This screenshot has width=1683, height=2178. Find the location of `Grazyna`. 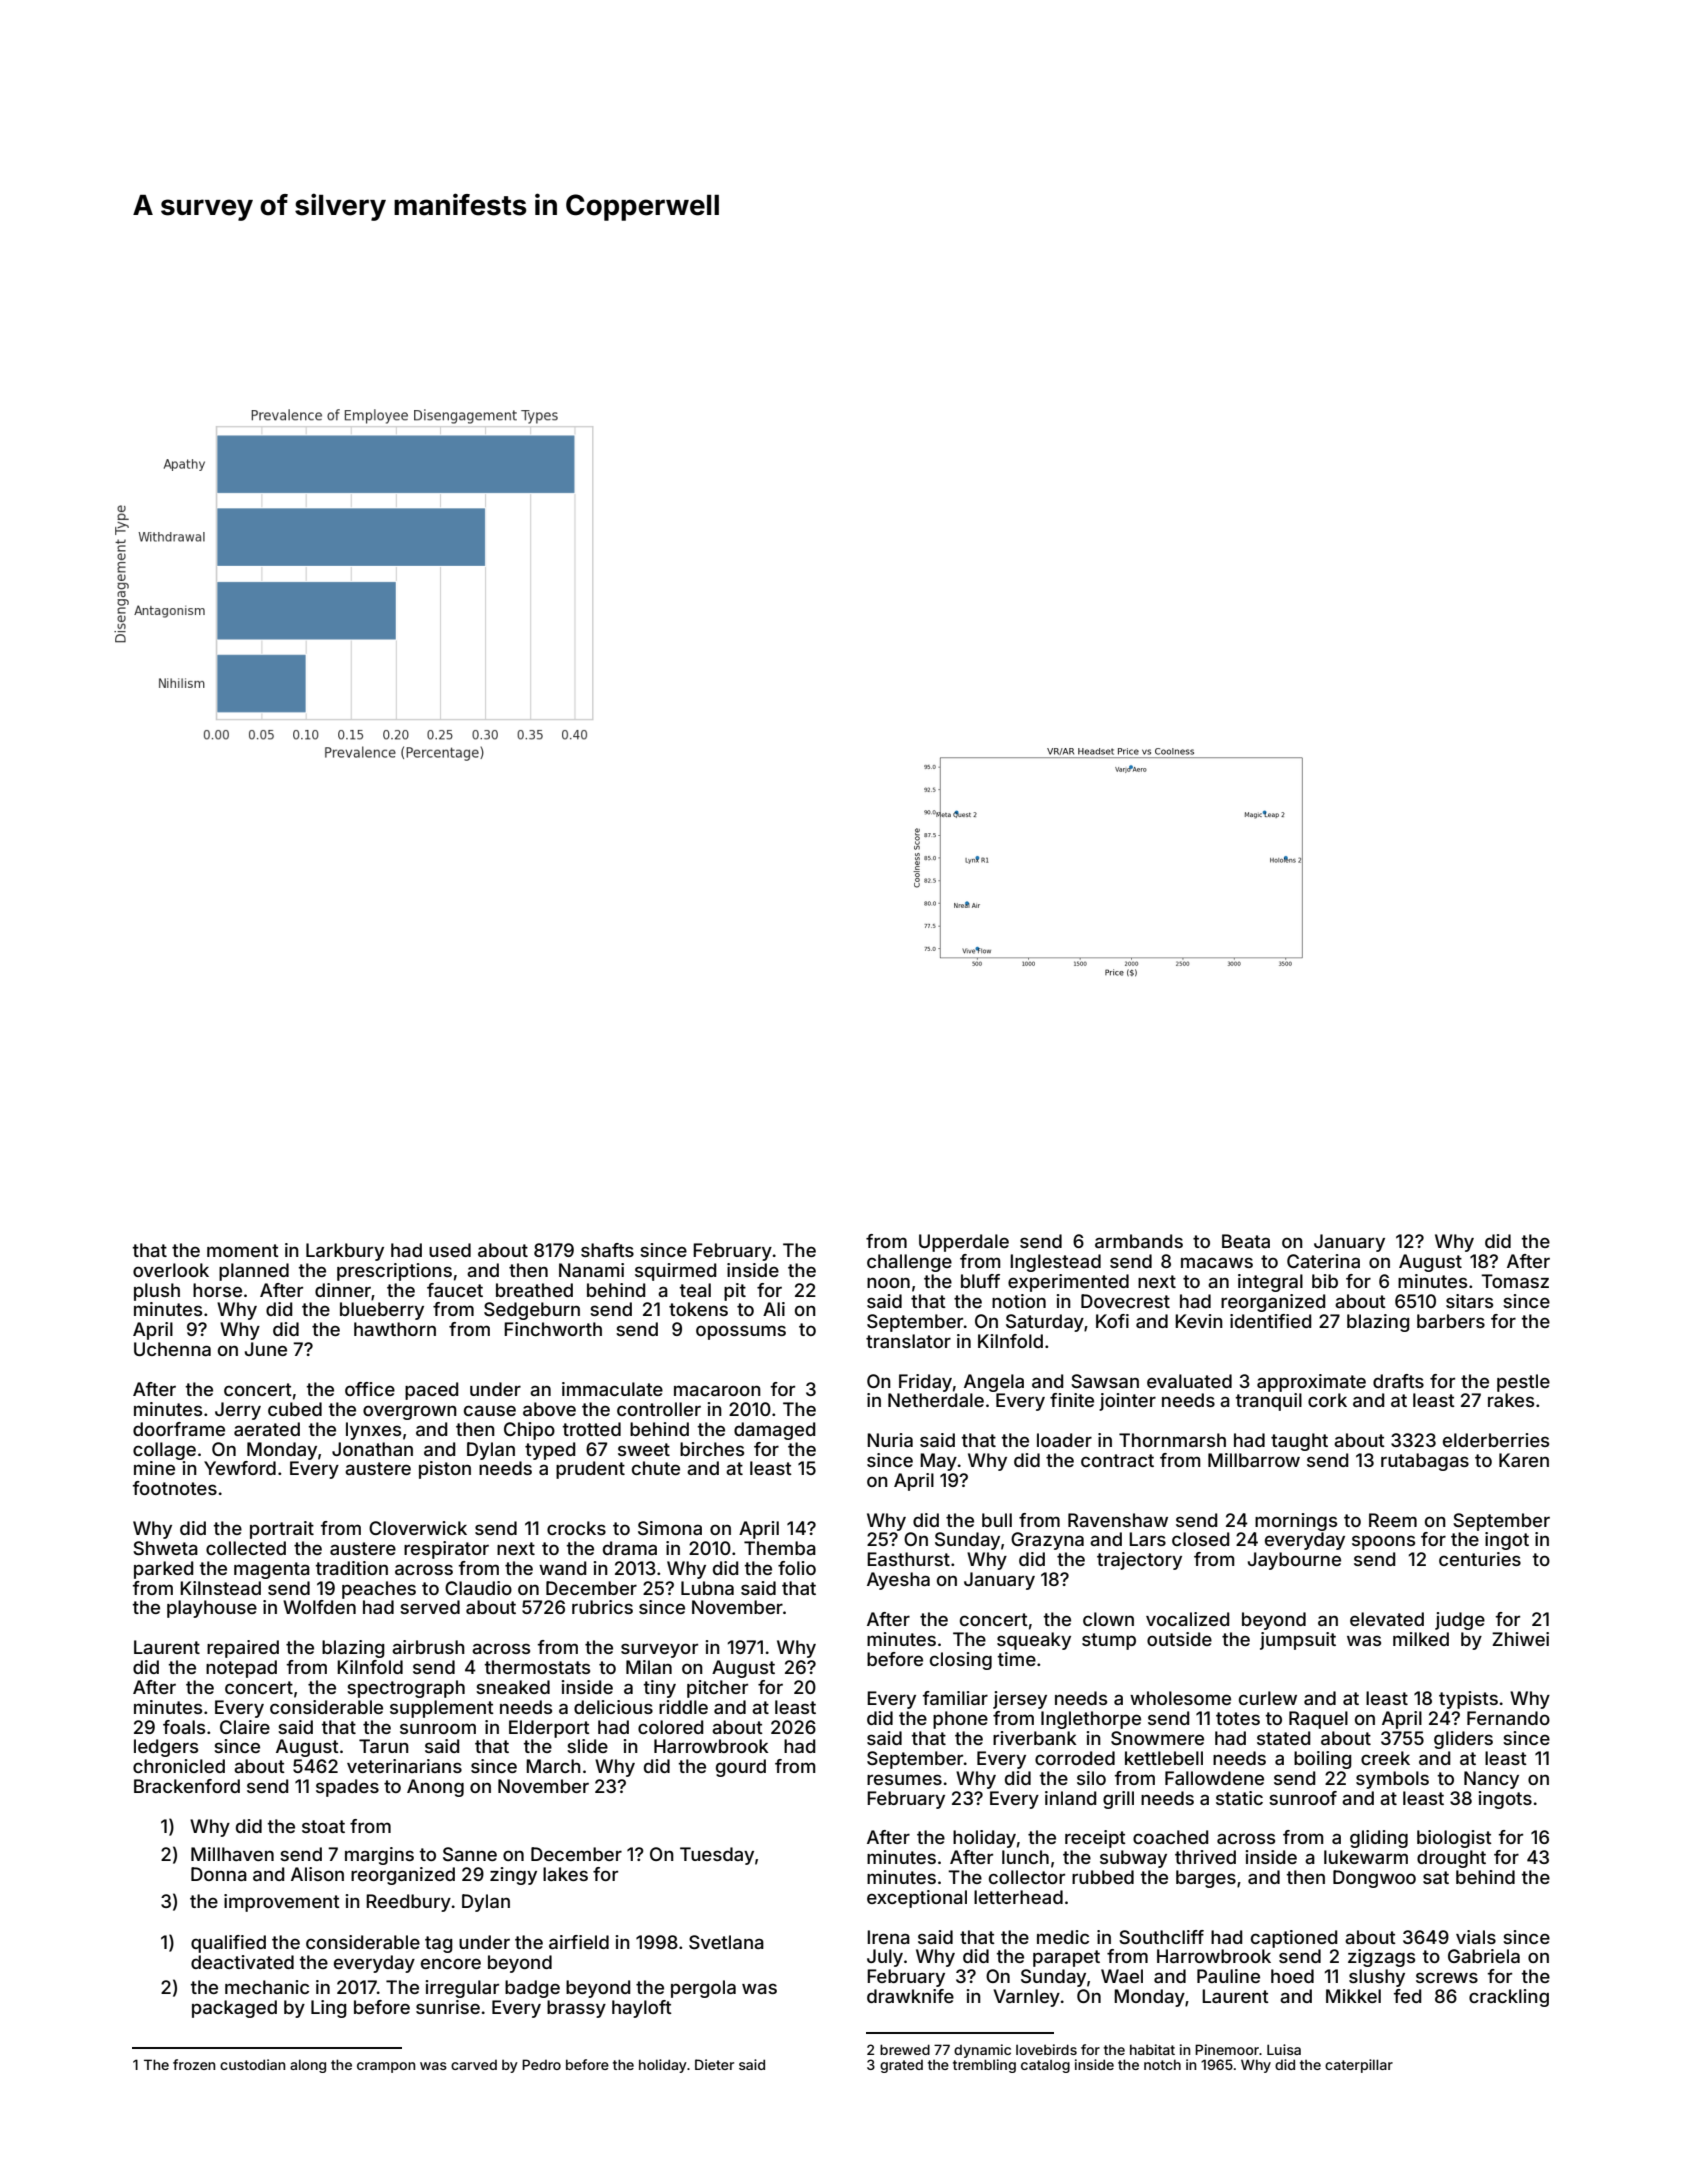

Grazyna is located at coordinates (1047, 1541).
